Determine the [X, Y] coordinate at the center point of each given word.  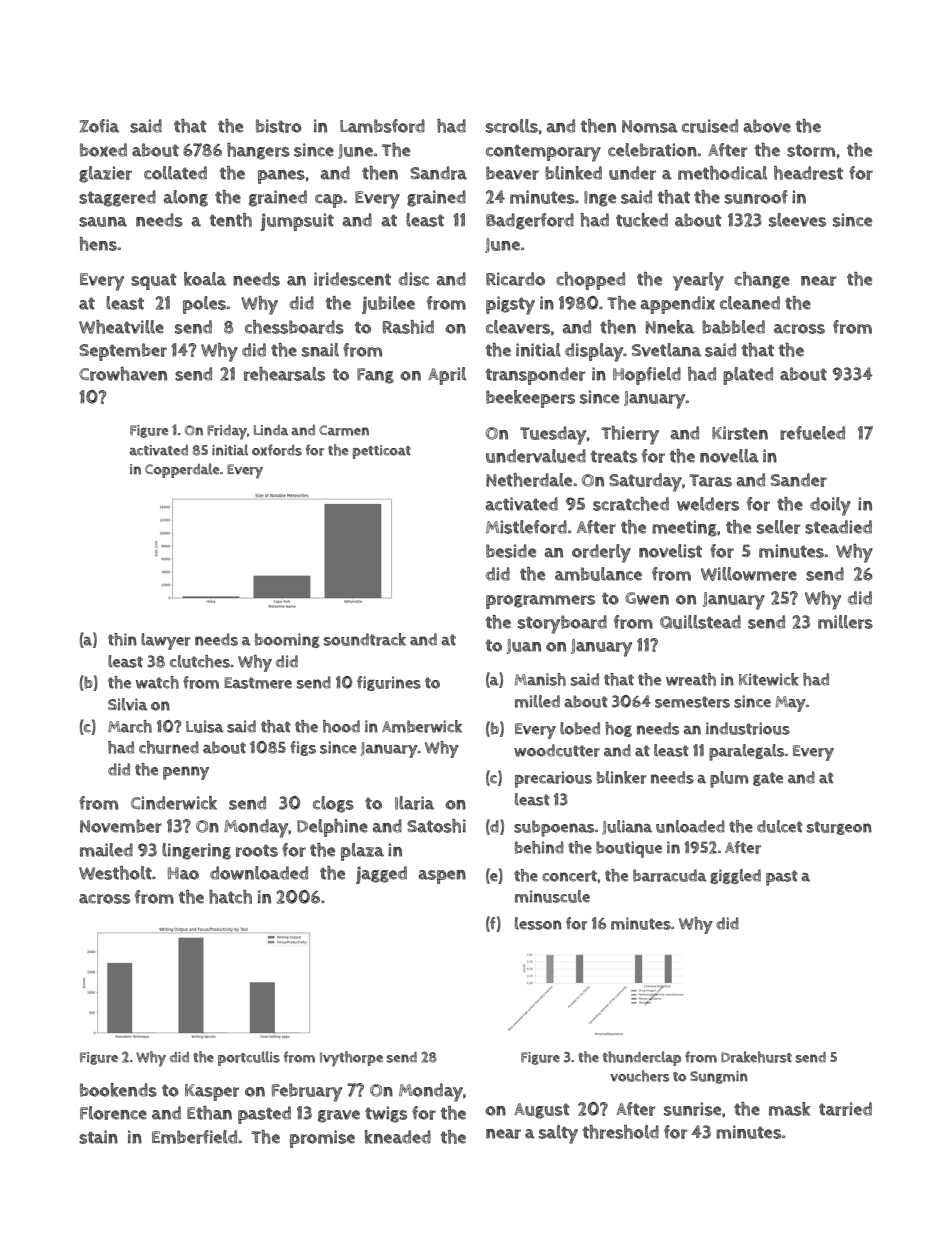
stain [98, 1137]
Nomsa [650, 126]
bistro [279, 126]
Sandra [438, 173]
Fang [375, 376]
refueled [812, 433]
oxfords [277, 450]
